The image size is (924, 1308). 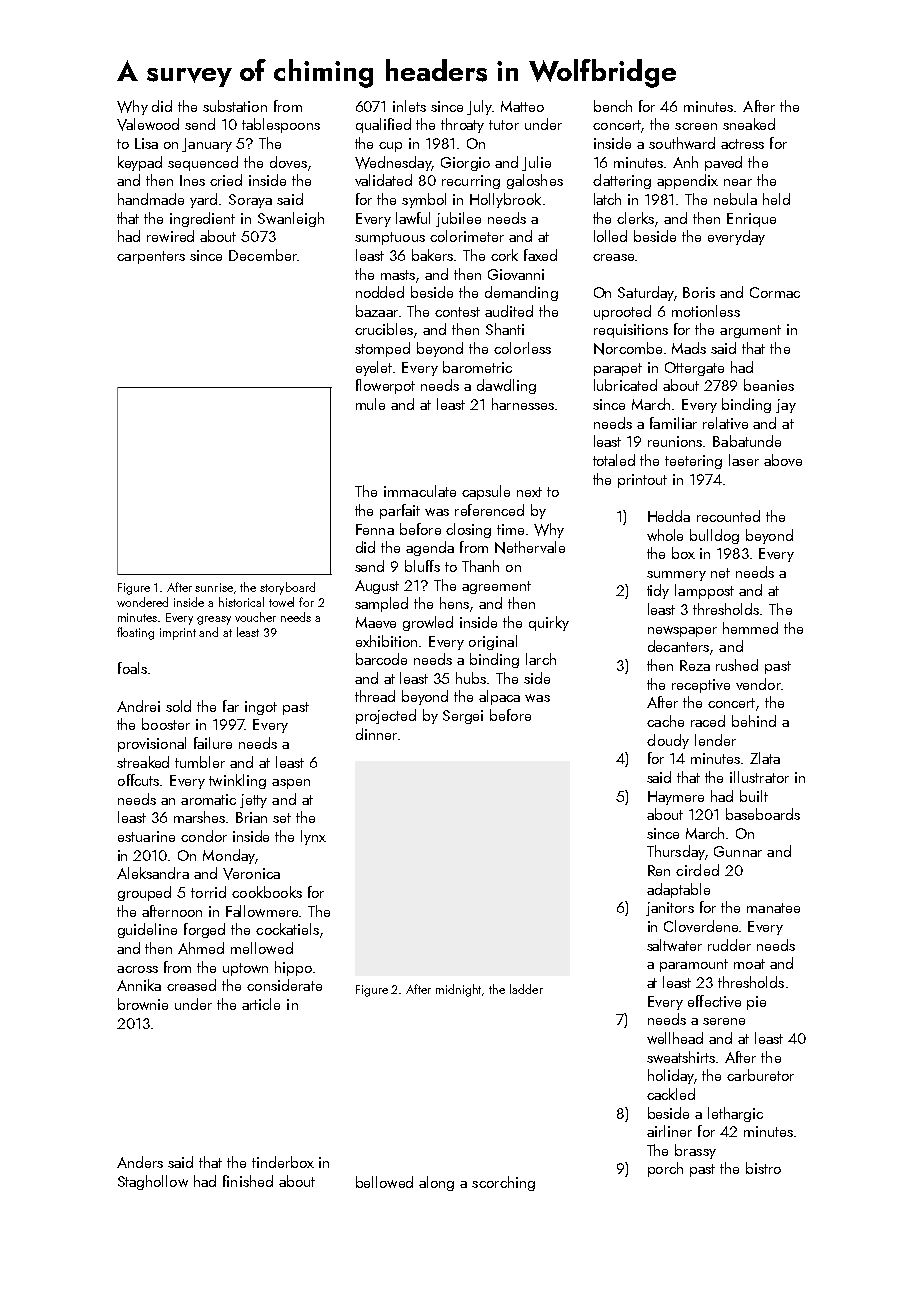 I want to click on ingot, so click(x=261, y=708).
